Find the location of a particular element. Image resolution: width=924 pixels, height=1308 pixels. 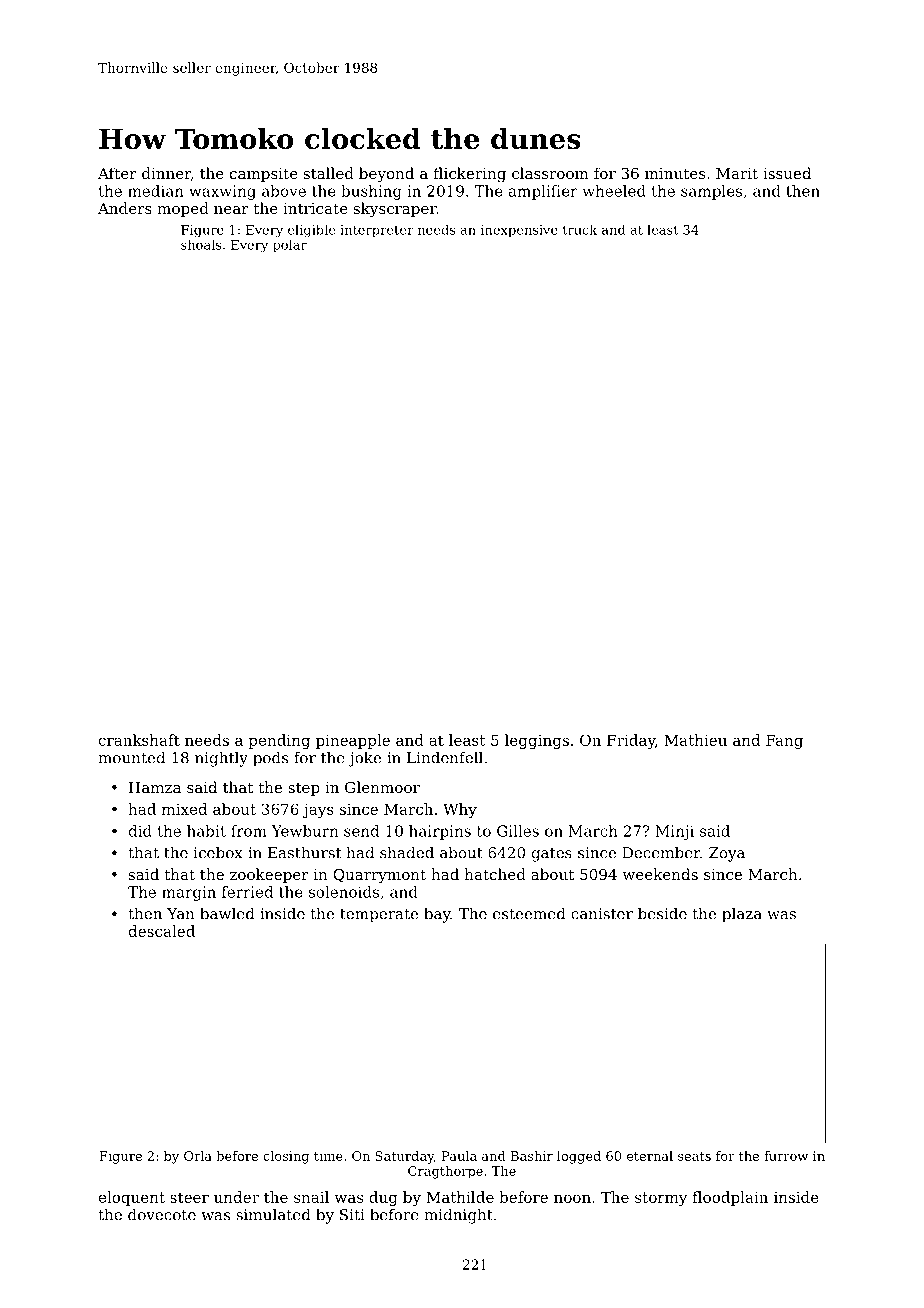

hatched is located at coordinates (495, 874).
